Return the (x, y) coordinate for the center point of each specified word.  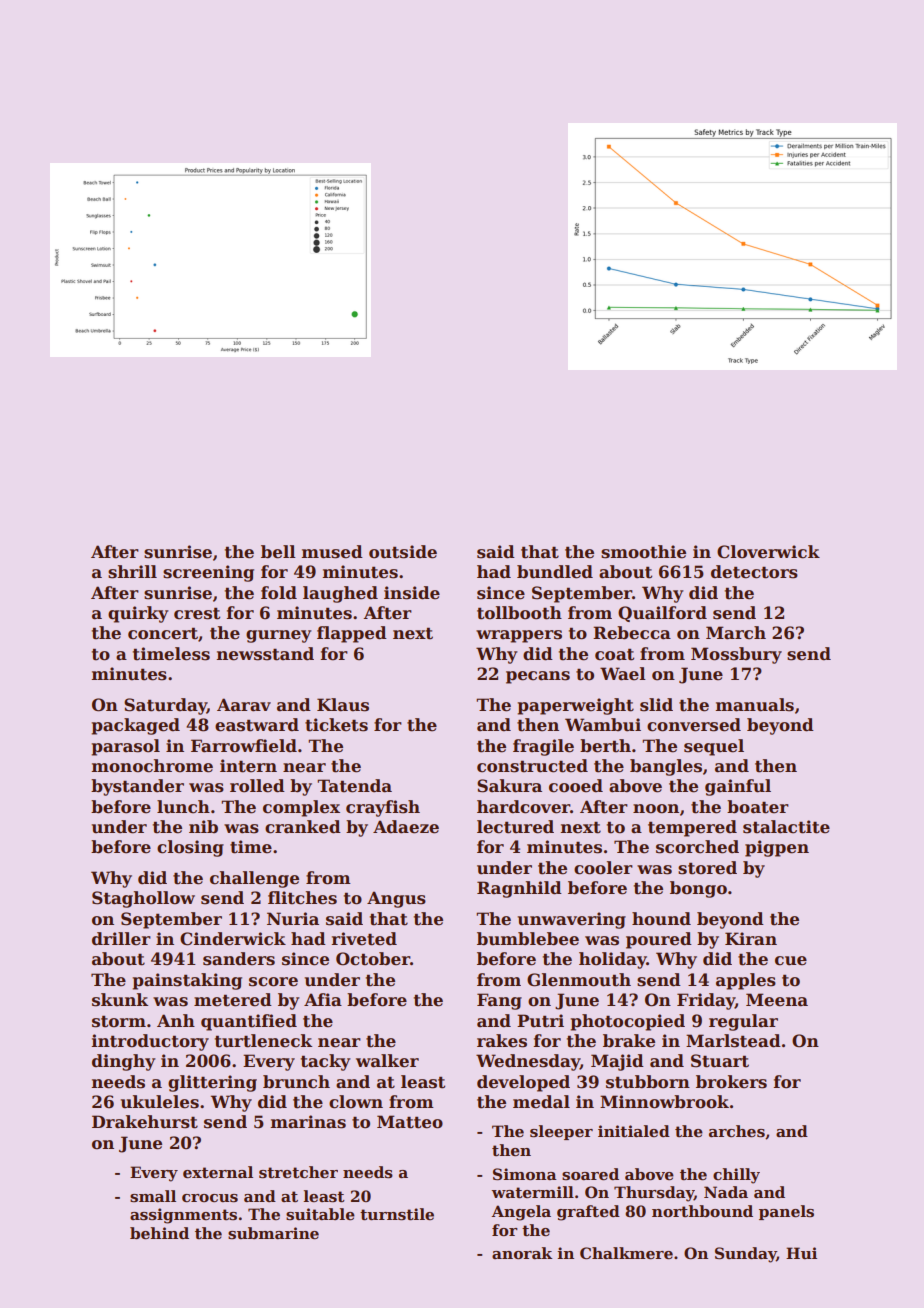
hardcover (523, 807)
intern (248, 766)
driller (121, 939)
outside (403, 552)
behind (159, 1233)
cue (791, 961)
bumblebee (528, 939)
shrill (132, 572)
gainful (738, 787)
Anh (176, 1020)
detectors (754, 572)
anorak (522, 1253)
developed (523, 1083)
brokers (731, 1082)
